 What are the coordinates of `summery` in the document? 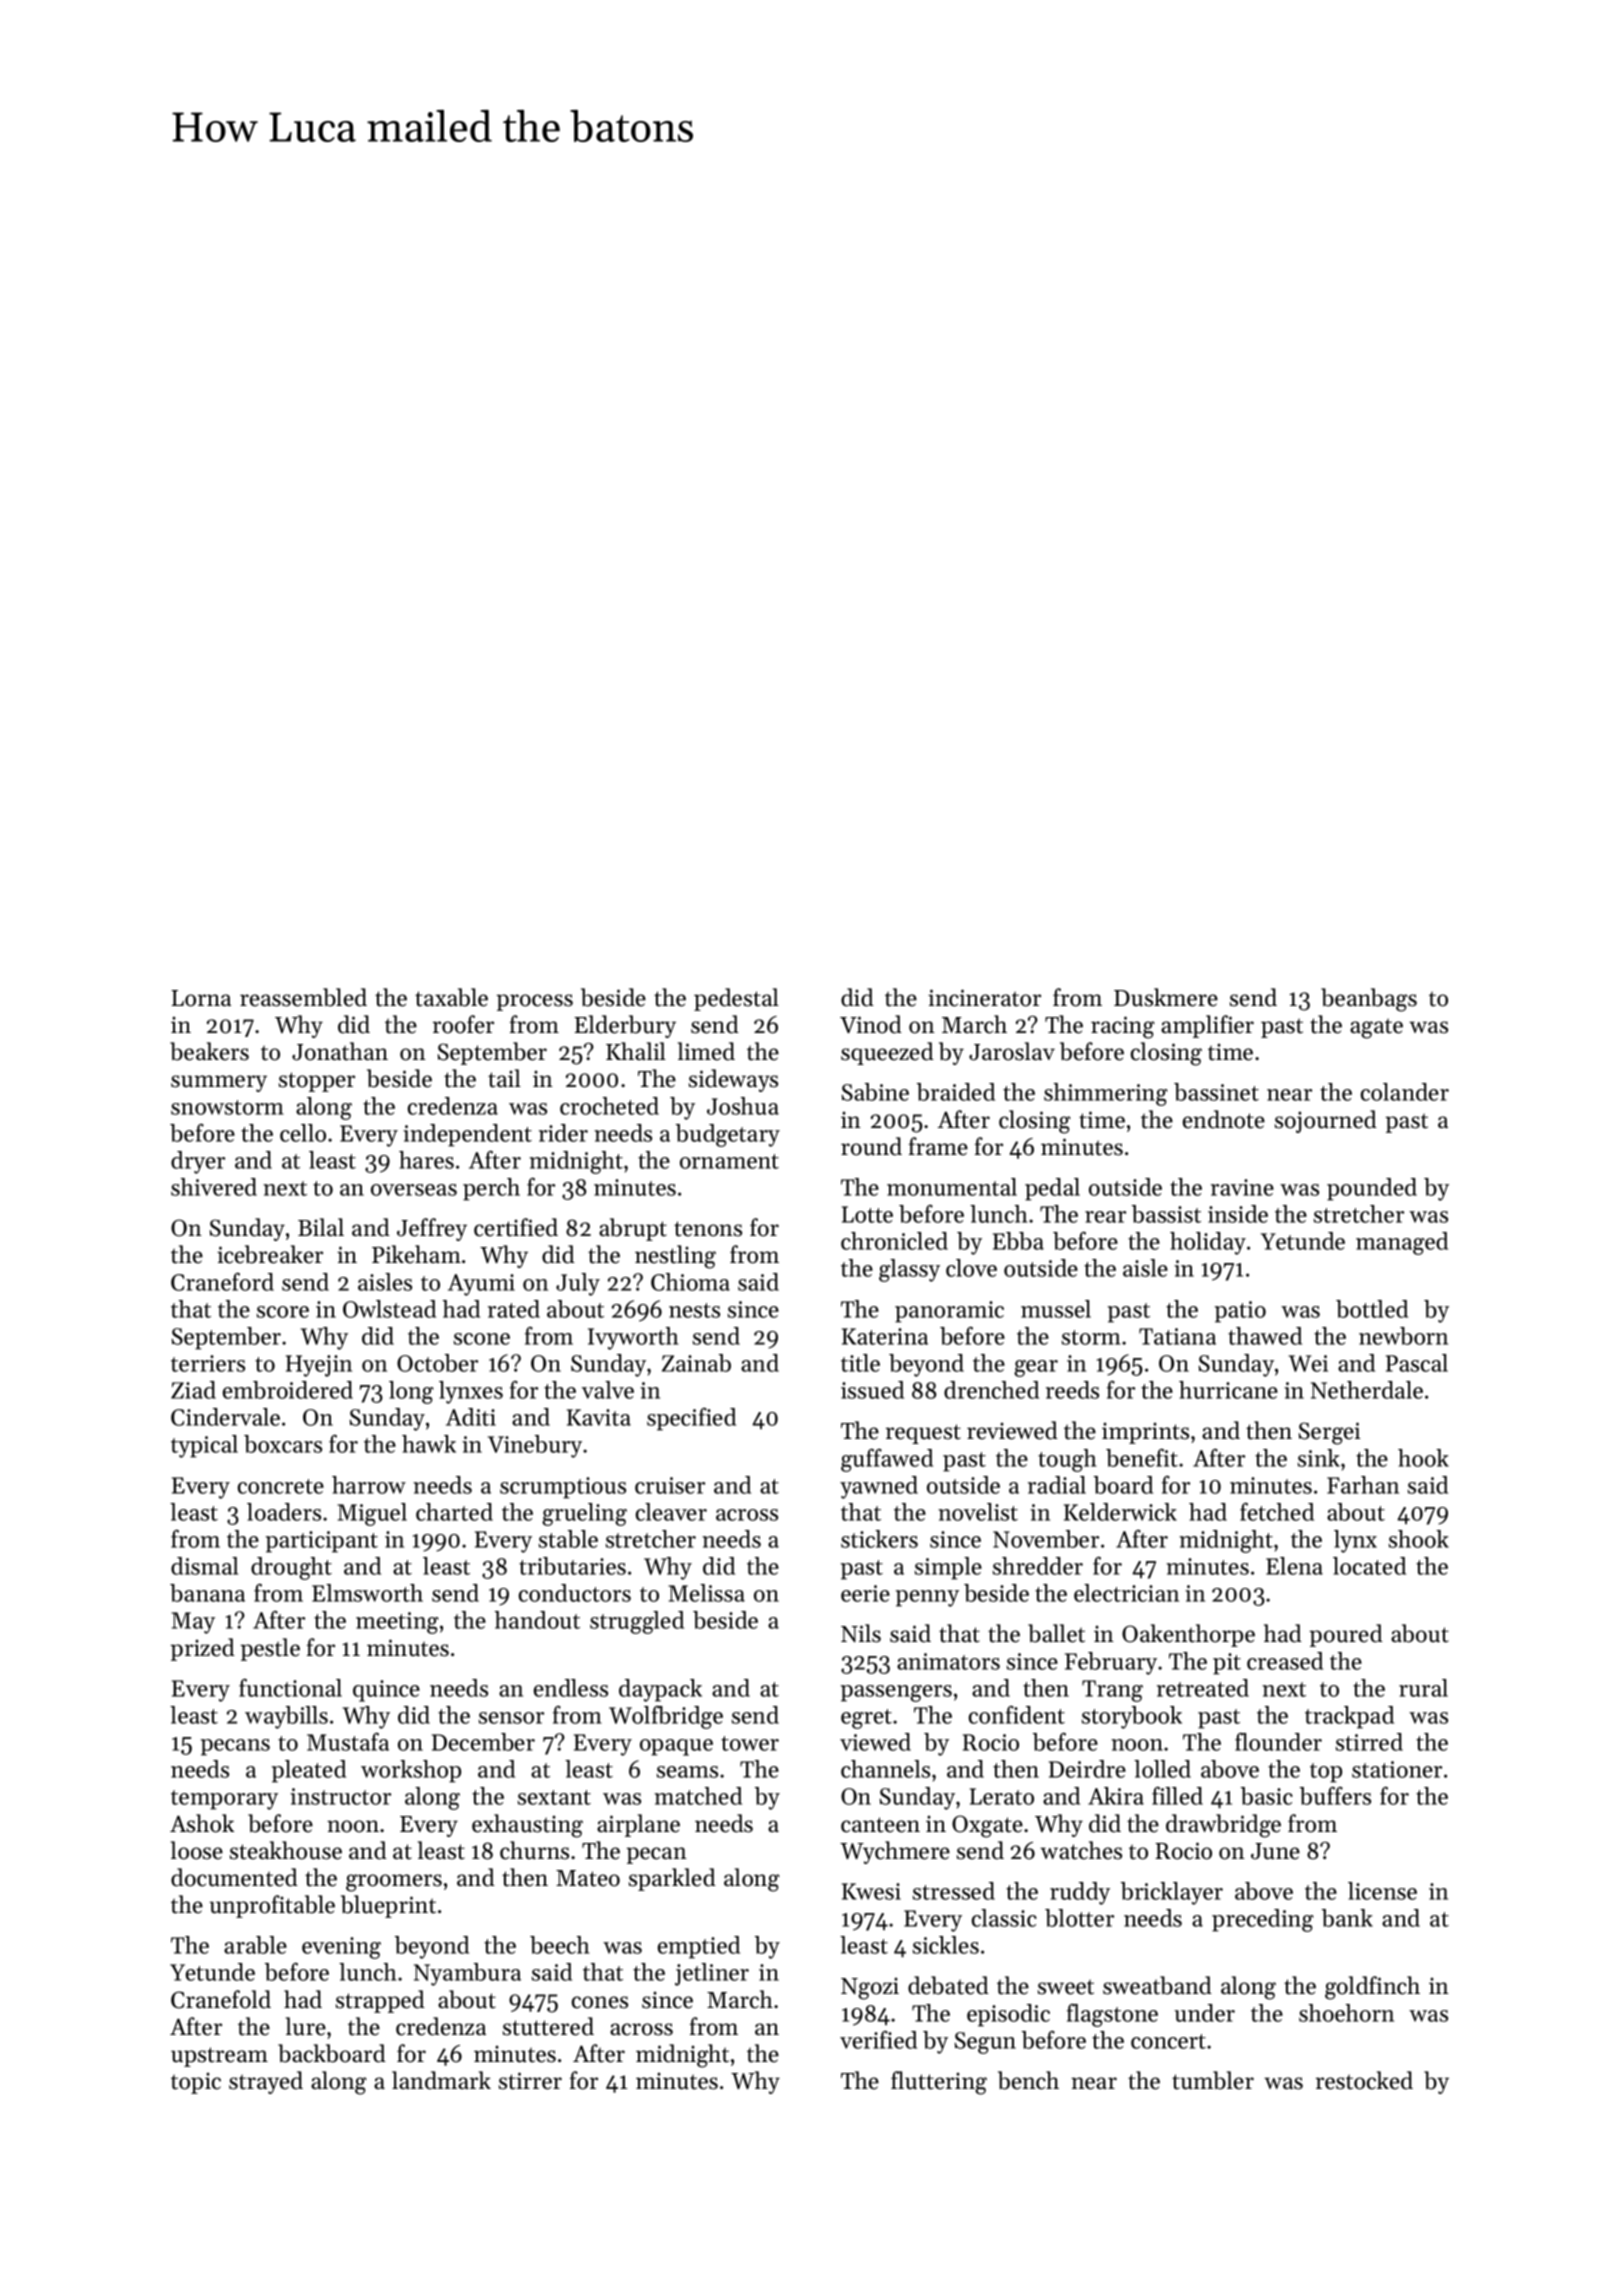 It's located at (219, 1083).
